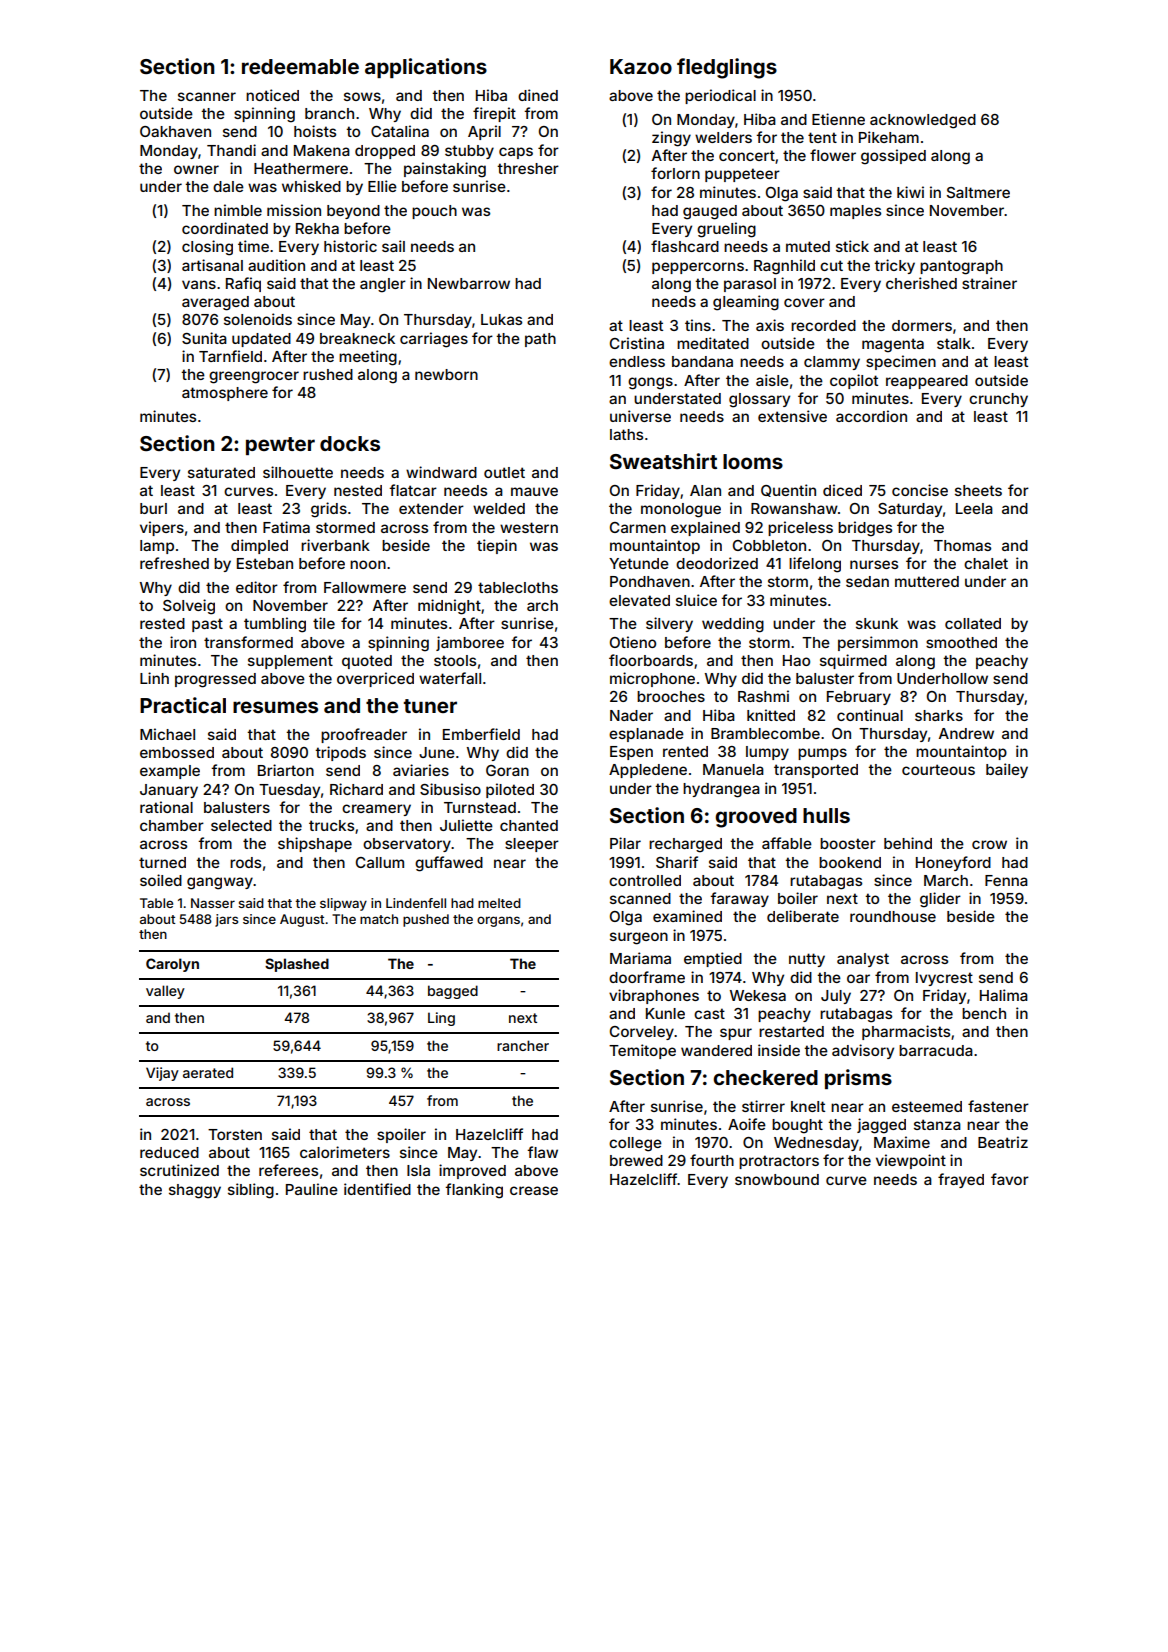 The height and width of the page is (1652, 1168). I want to click on Pauline, so click(312, 1189).
